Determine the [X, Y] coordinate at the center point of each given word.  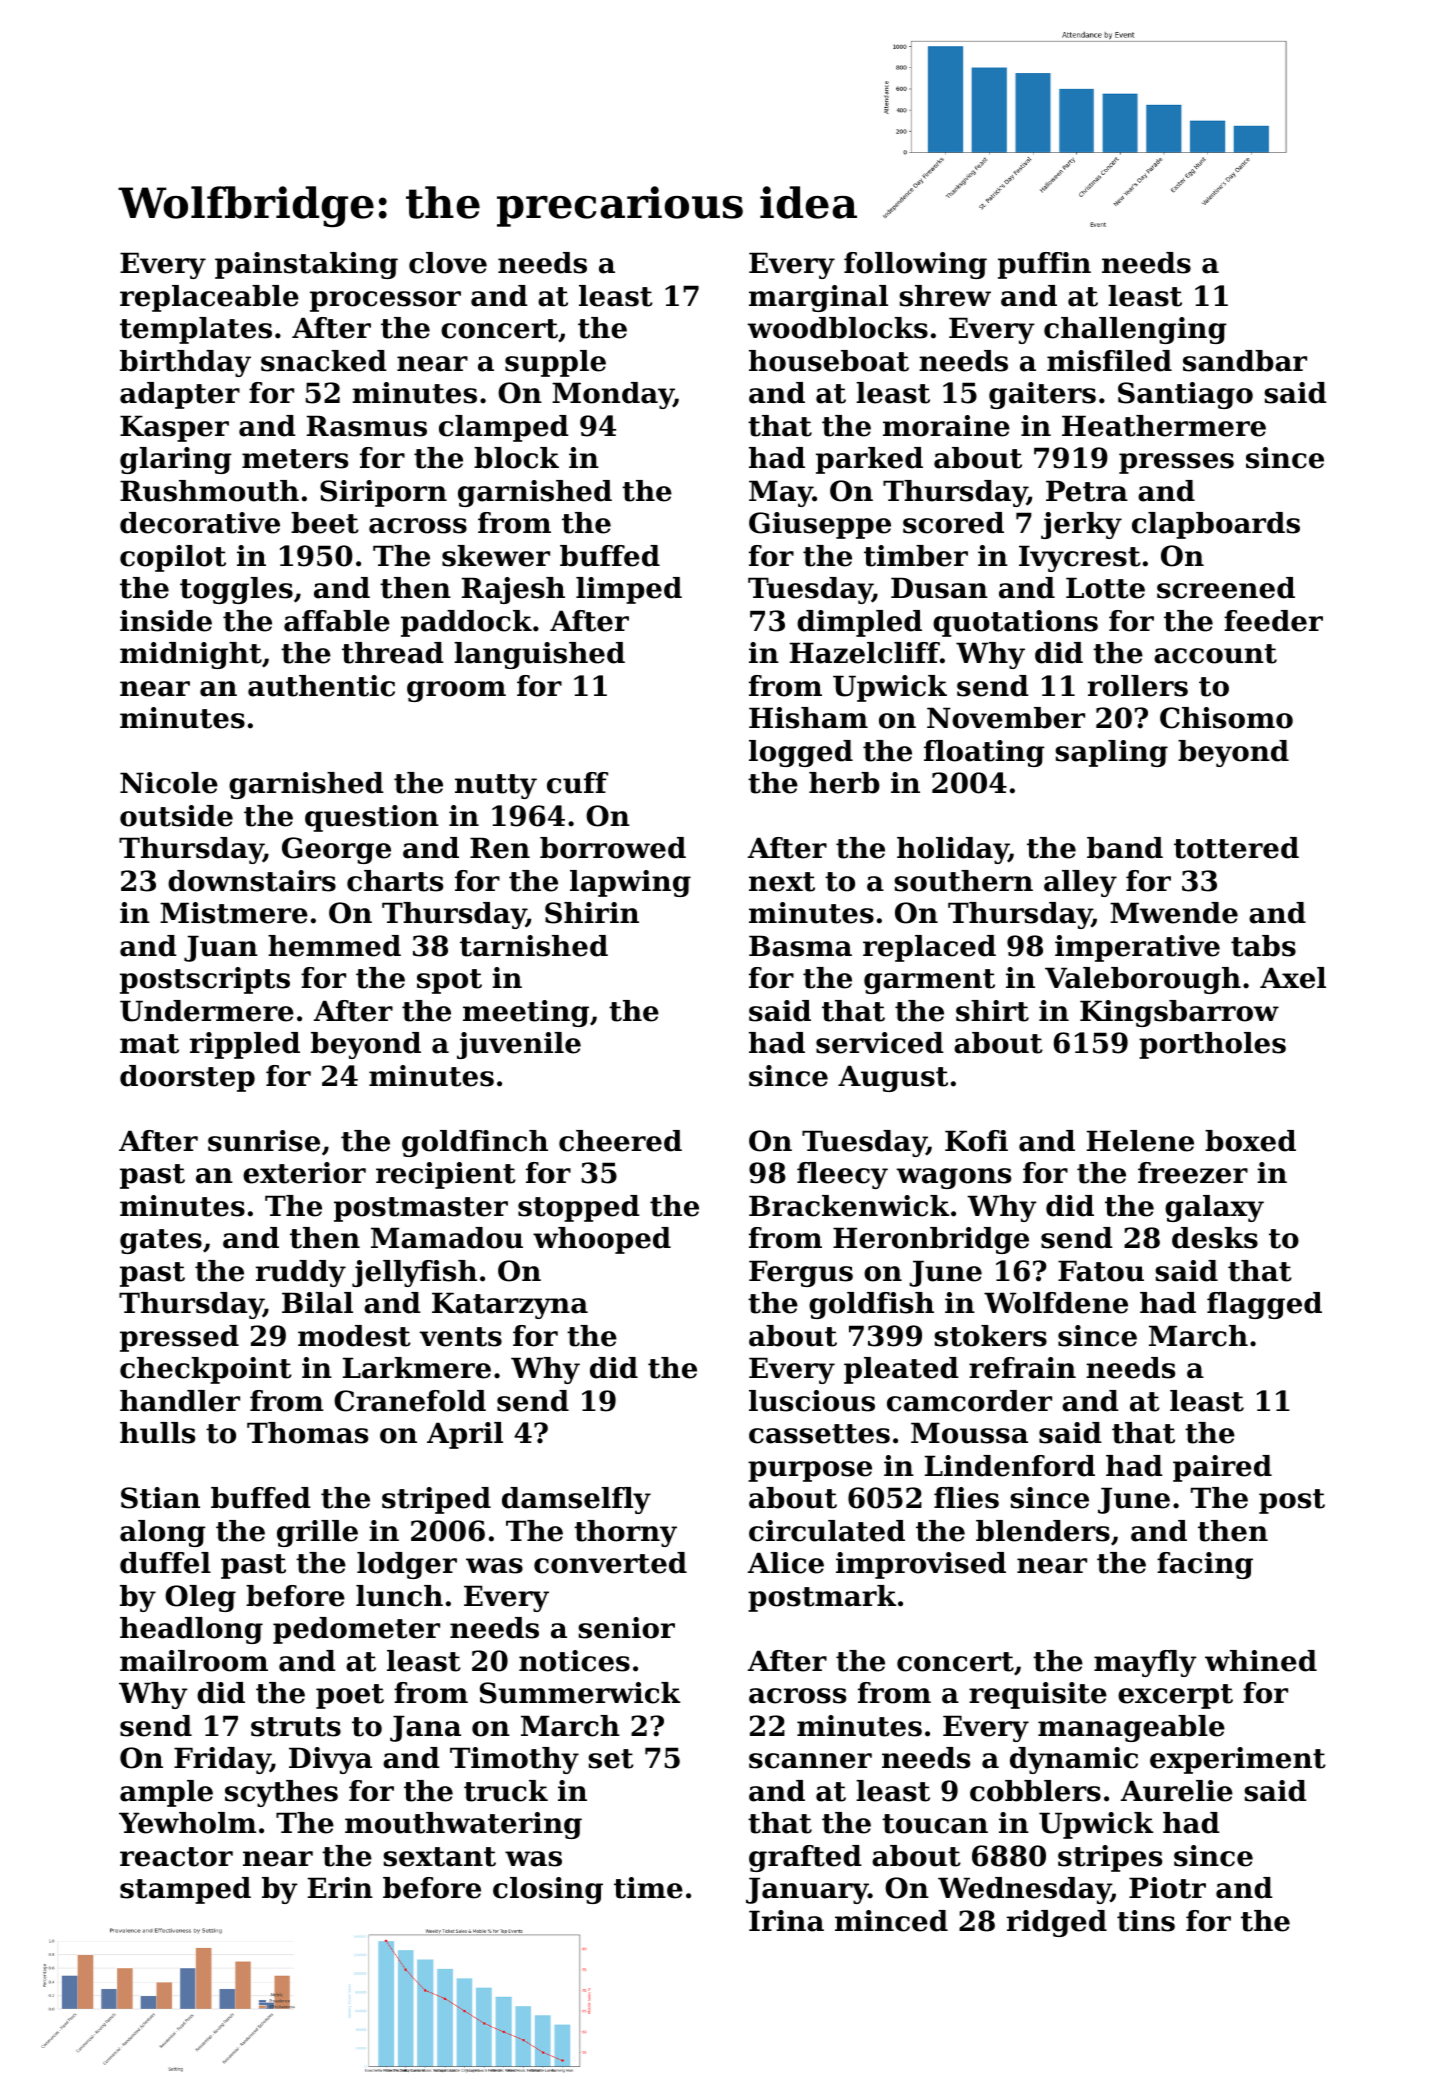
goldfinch [475, 1143]
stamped [185, 1890]
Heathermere [1164, 426]
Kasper [174, 428]
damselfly [576, 1500]
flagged [1264, 1305]
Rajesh [513, 590]
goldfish [871, 1305]
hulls [157, 1433]
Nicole [169, 783]
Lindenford [1010, 1466]
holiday [953, 850]
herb [844, 783]
